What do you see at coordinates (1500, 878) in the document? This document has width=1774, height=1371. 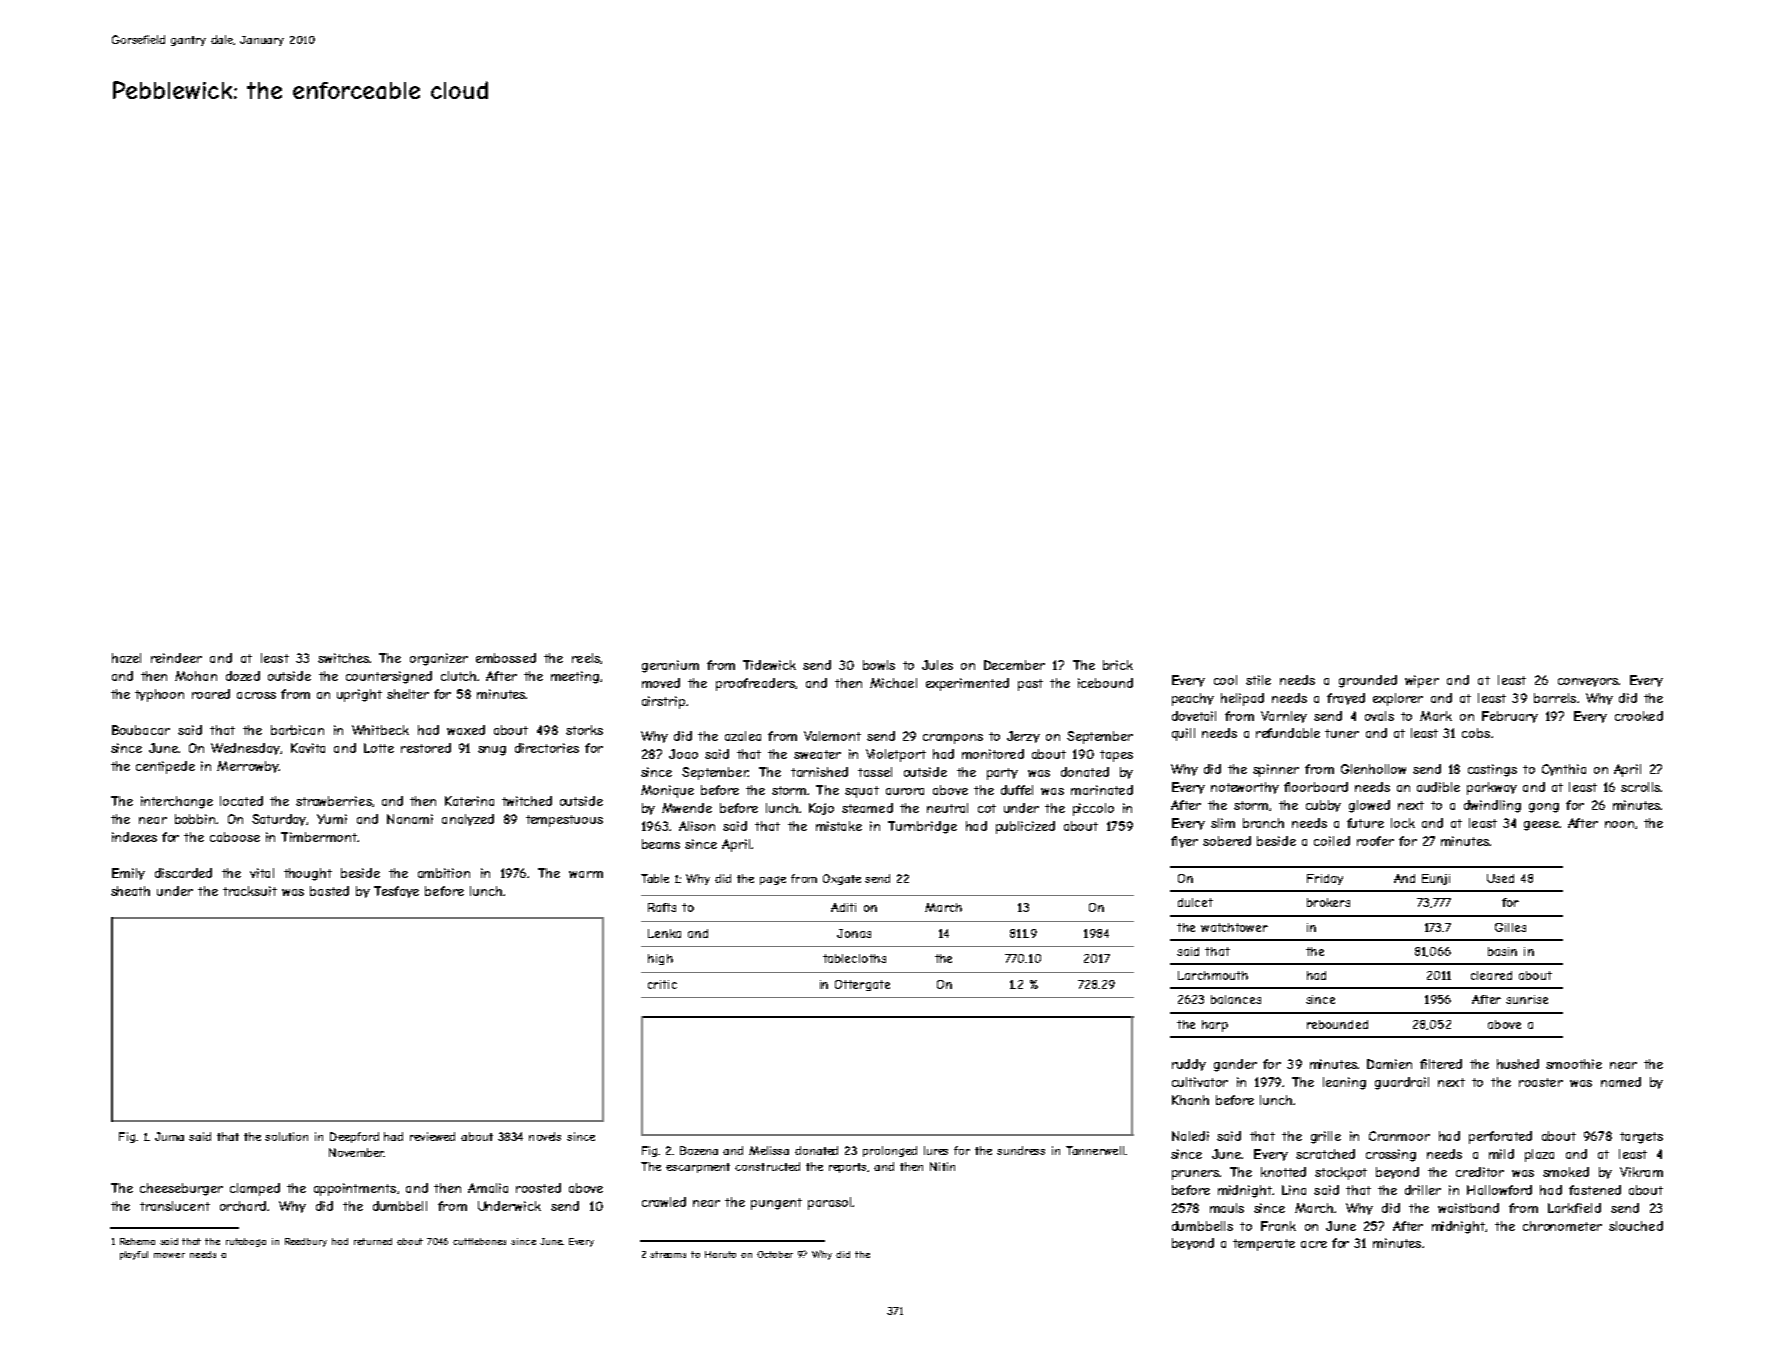 I see `Used` at bounding box center [1500, 878].
